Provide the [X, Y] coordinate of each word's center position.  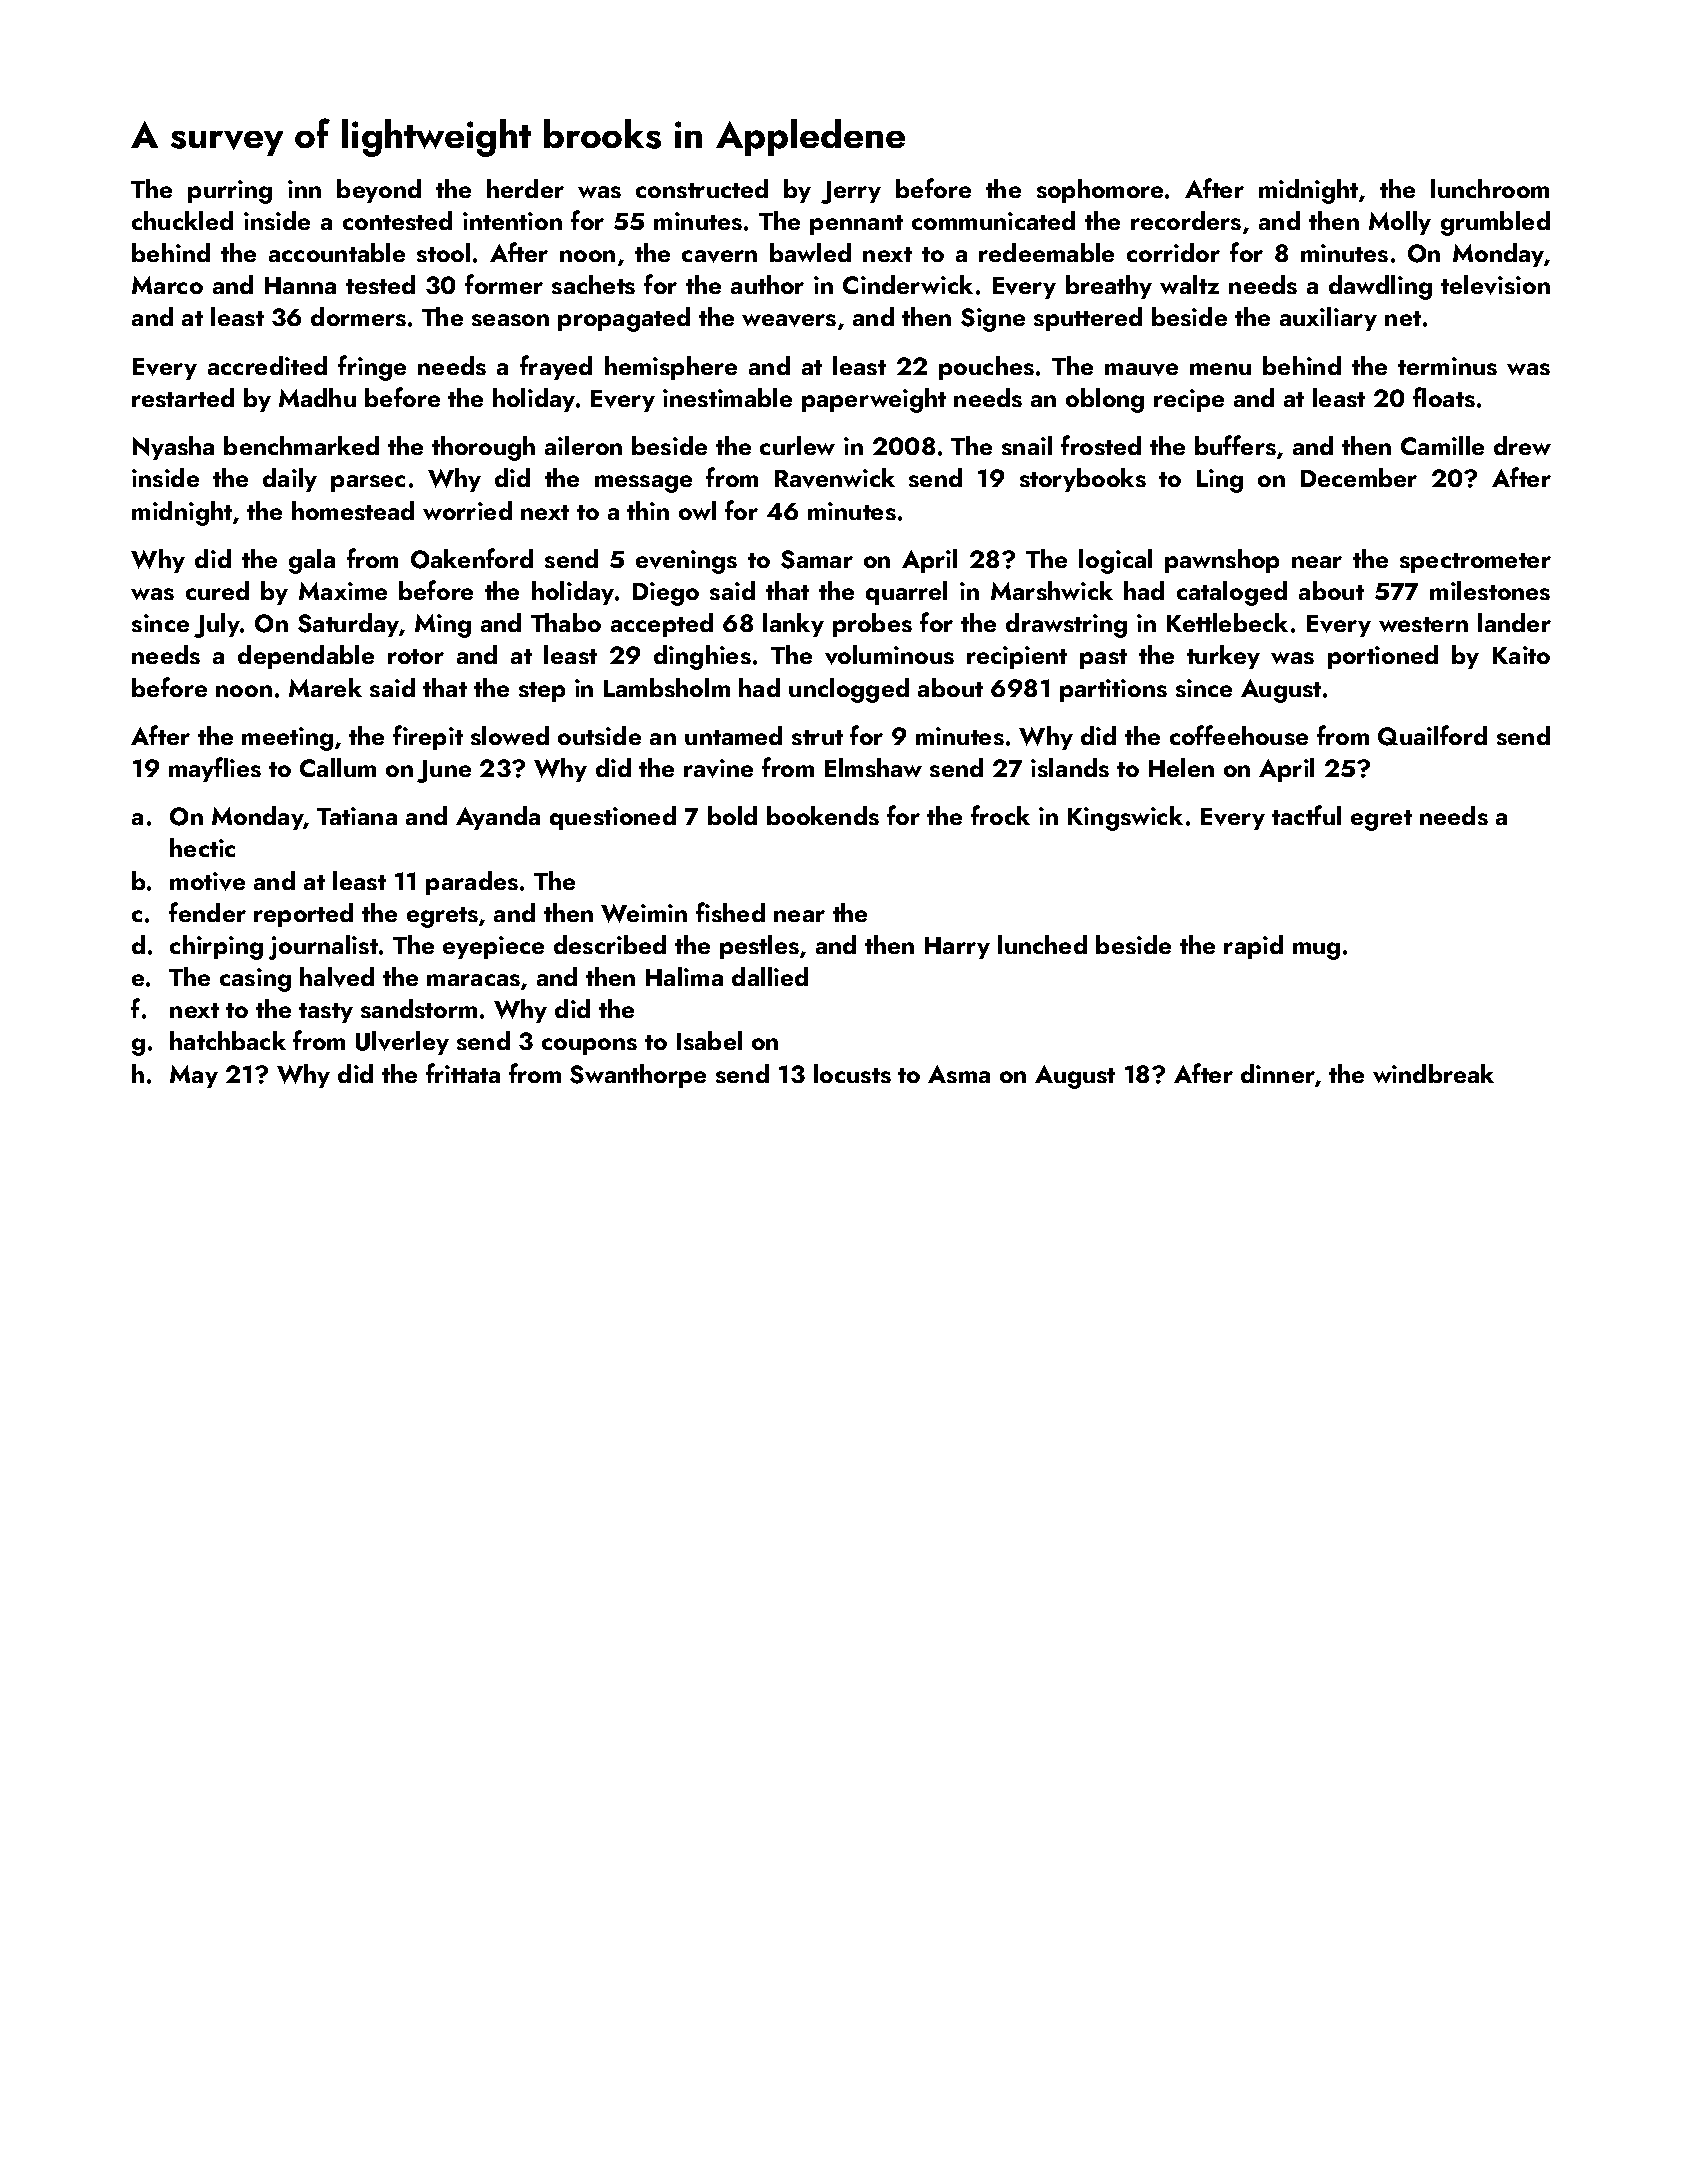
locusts [852, 1073]
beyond [379, 191]
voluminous [889, 655]
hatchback [228, 1040]
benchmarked [301, 445]
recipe [1189, 400]
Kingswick [1125, 818]
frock [1000, 815]
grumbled [1495, 223]
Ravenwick [835, 478]
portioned [1383, 657]
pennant [856, 225]
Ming [443, 626]
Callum [338, 767]
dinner [1278, 1073]
